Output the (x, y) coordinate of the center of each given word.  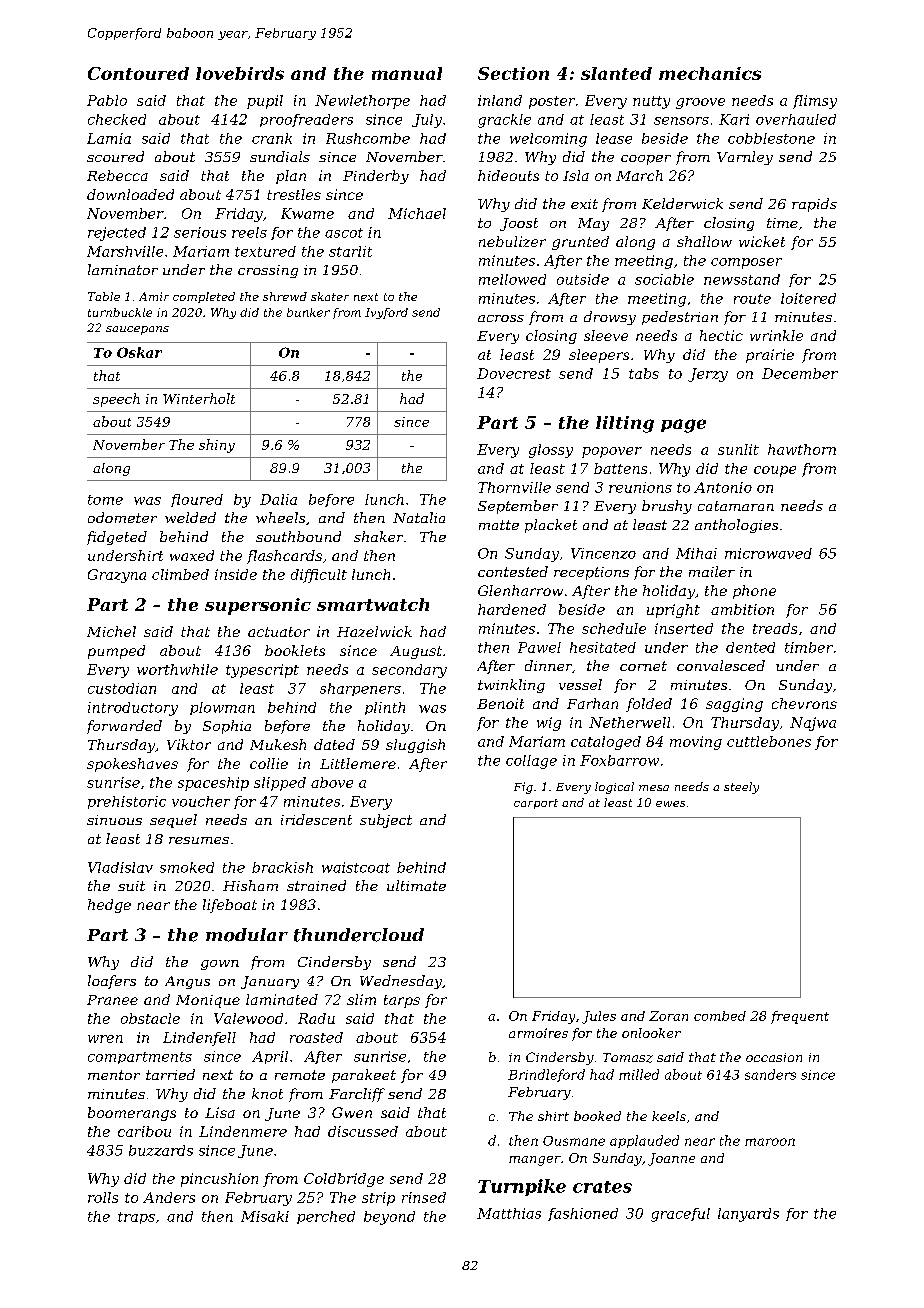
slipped (280, 784)
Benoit (500, 703)
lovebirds (240, 73)
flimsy (815, 102)
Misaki (265, 1216)
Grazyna (117, 576)
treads (775, 628)
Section (513, 73)
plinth (385, 708)
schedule (614, 628)
